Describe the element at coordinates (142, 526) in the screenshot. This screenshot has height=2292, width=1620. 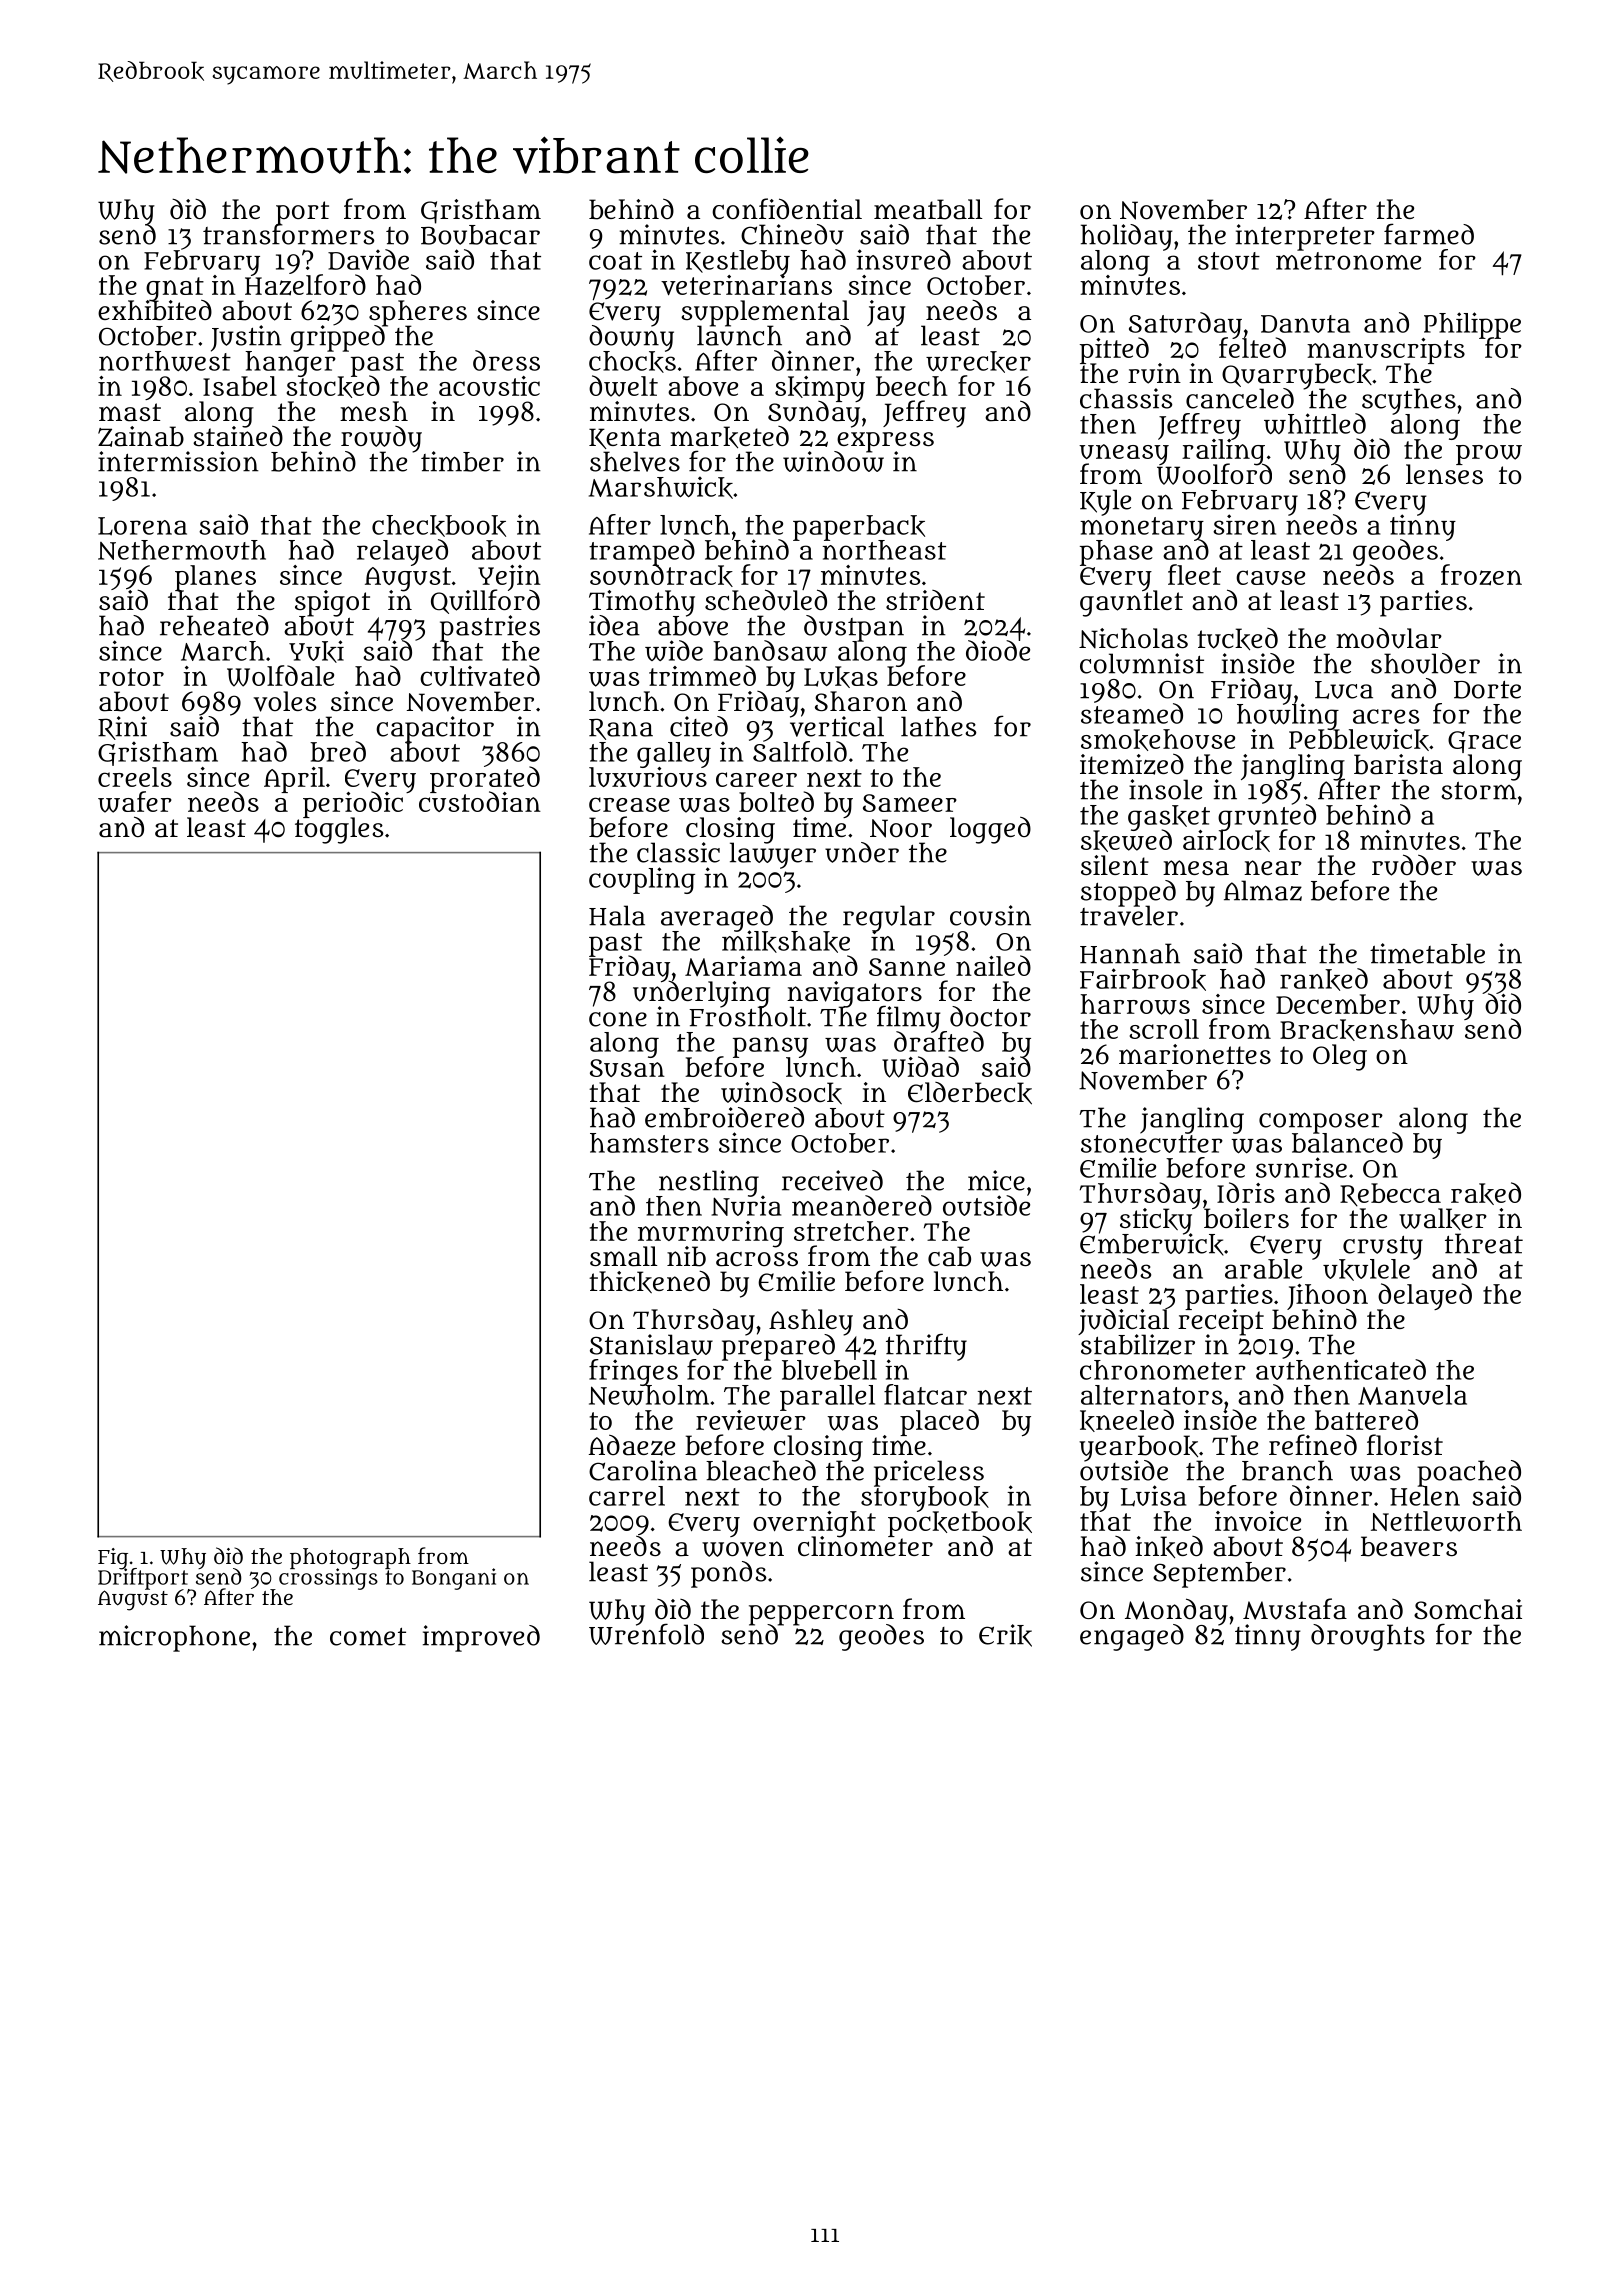
I see `Lorena` at that location.
